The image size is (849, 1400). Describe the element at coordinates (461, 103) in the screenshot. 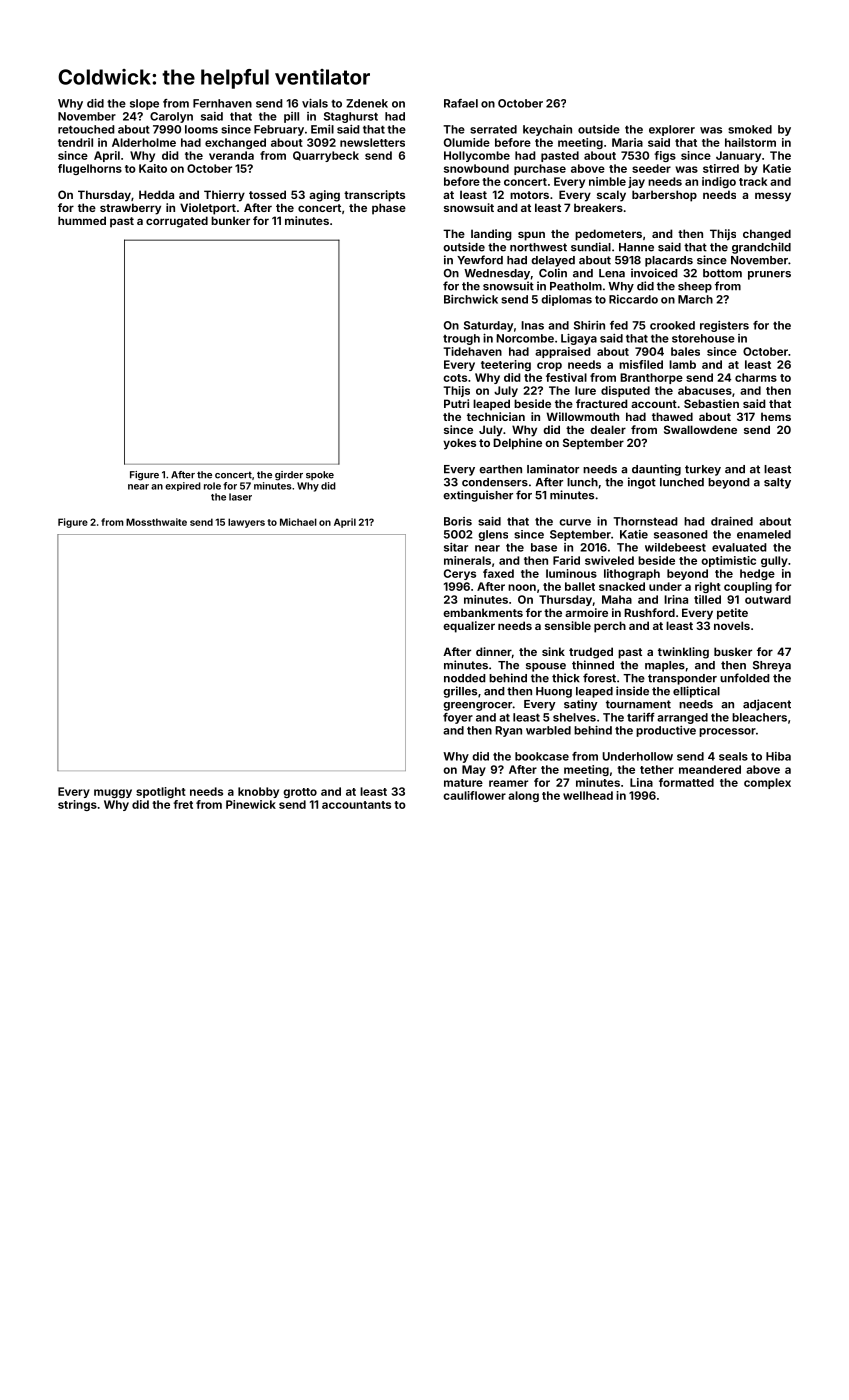

I see `Rafael` at that location.
